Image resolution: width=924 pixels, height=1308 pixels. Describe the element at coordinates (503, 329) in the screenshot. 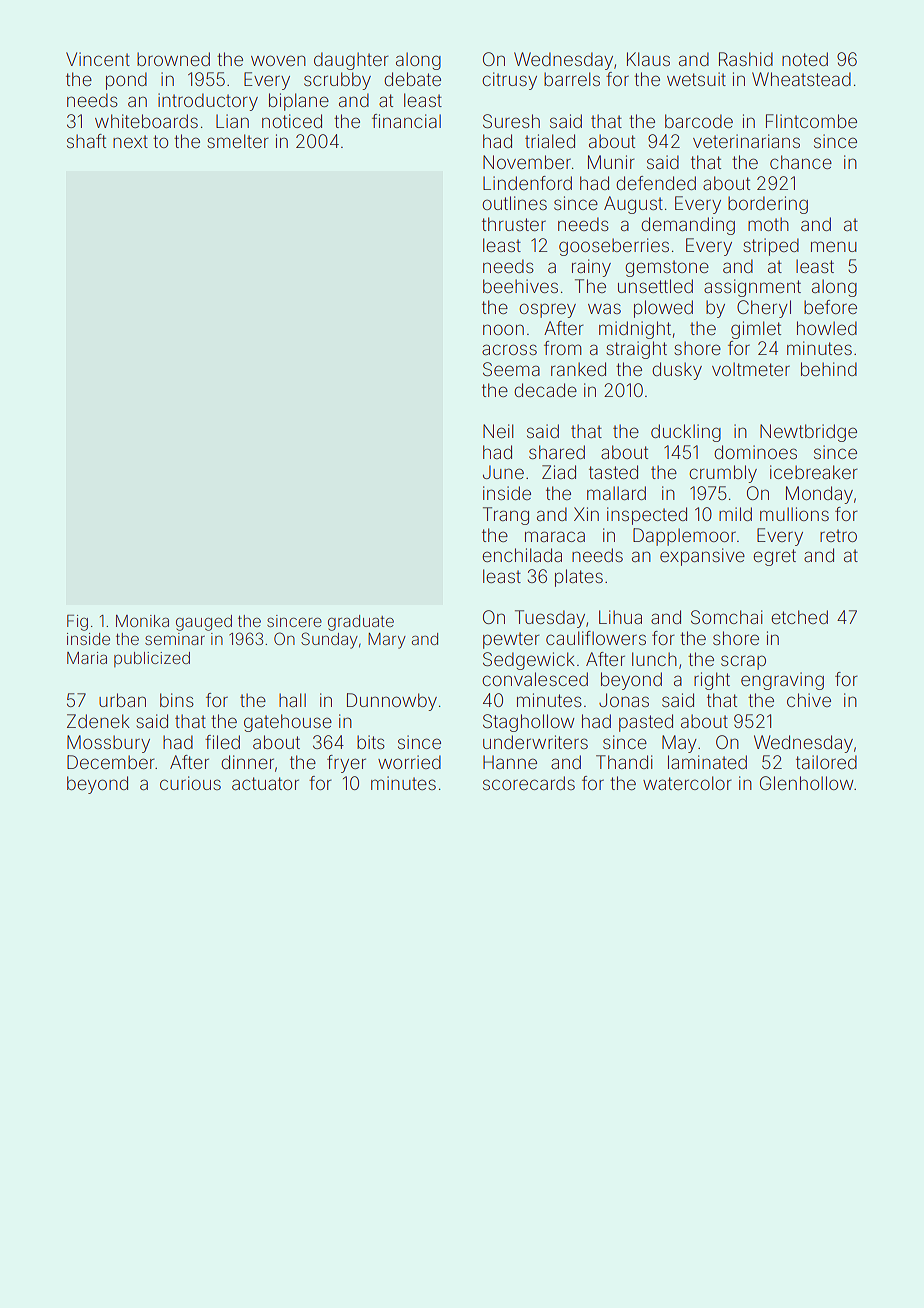

I see `noon` at that location.
